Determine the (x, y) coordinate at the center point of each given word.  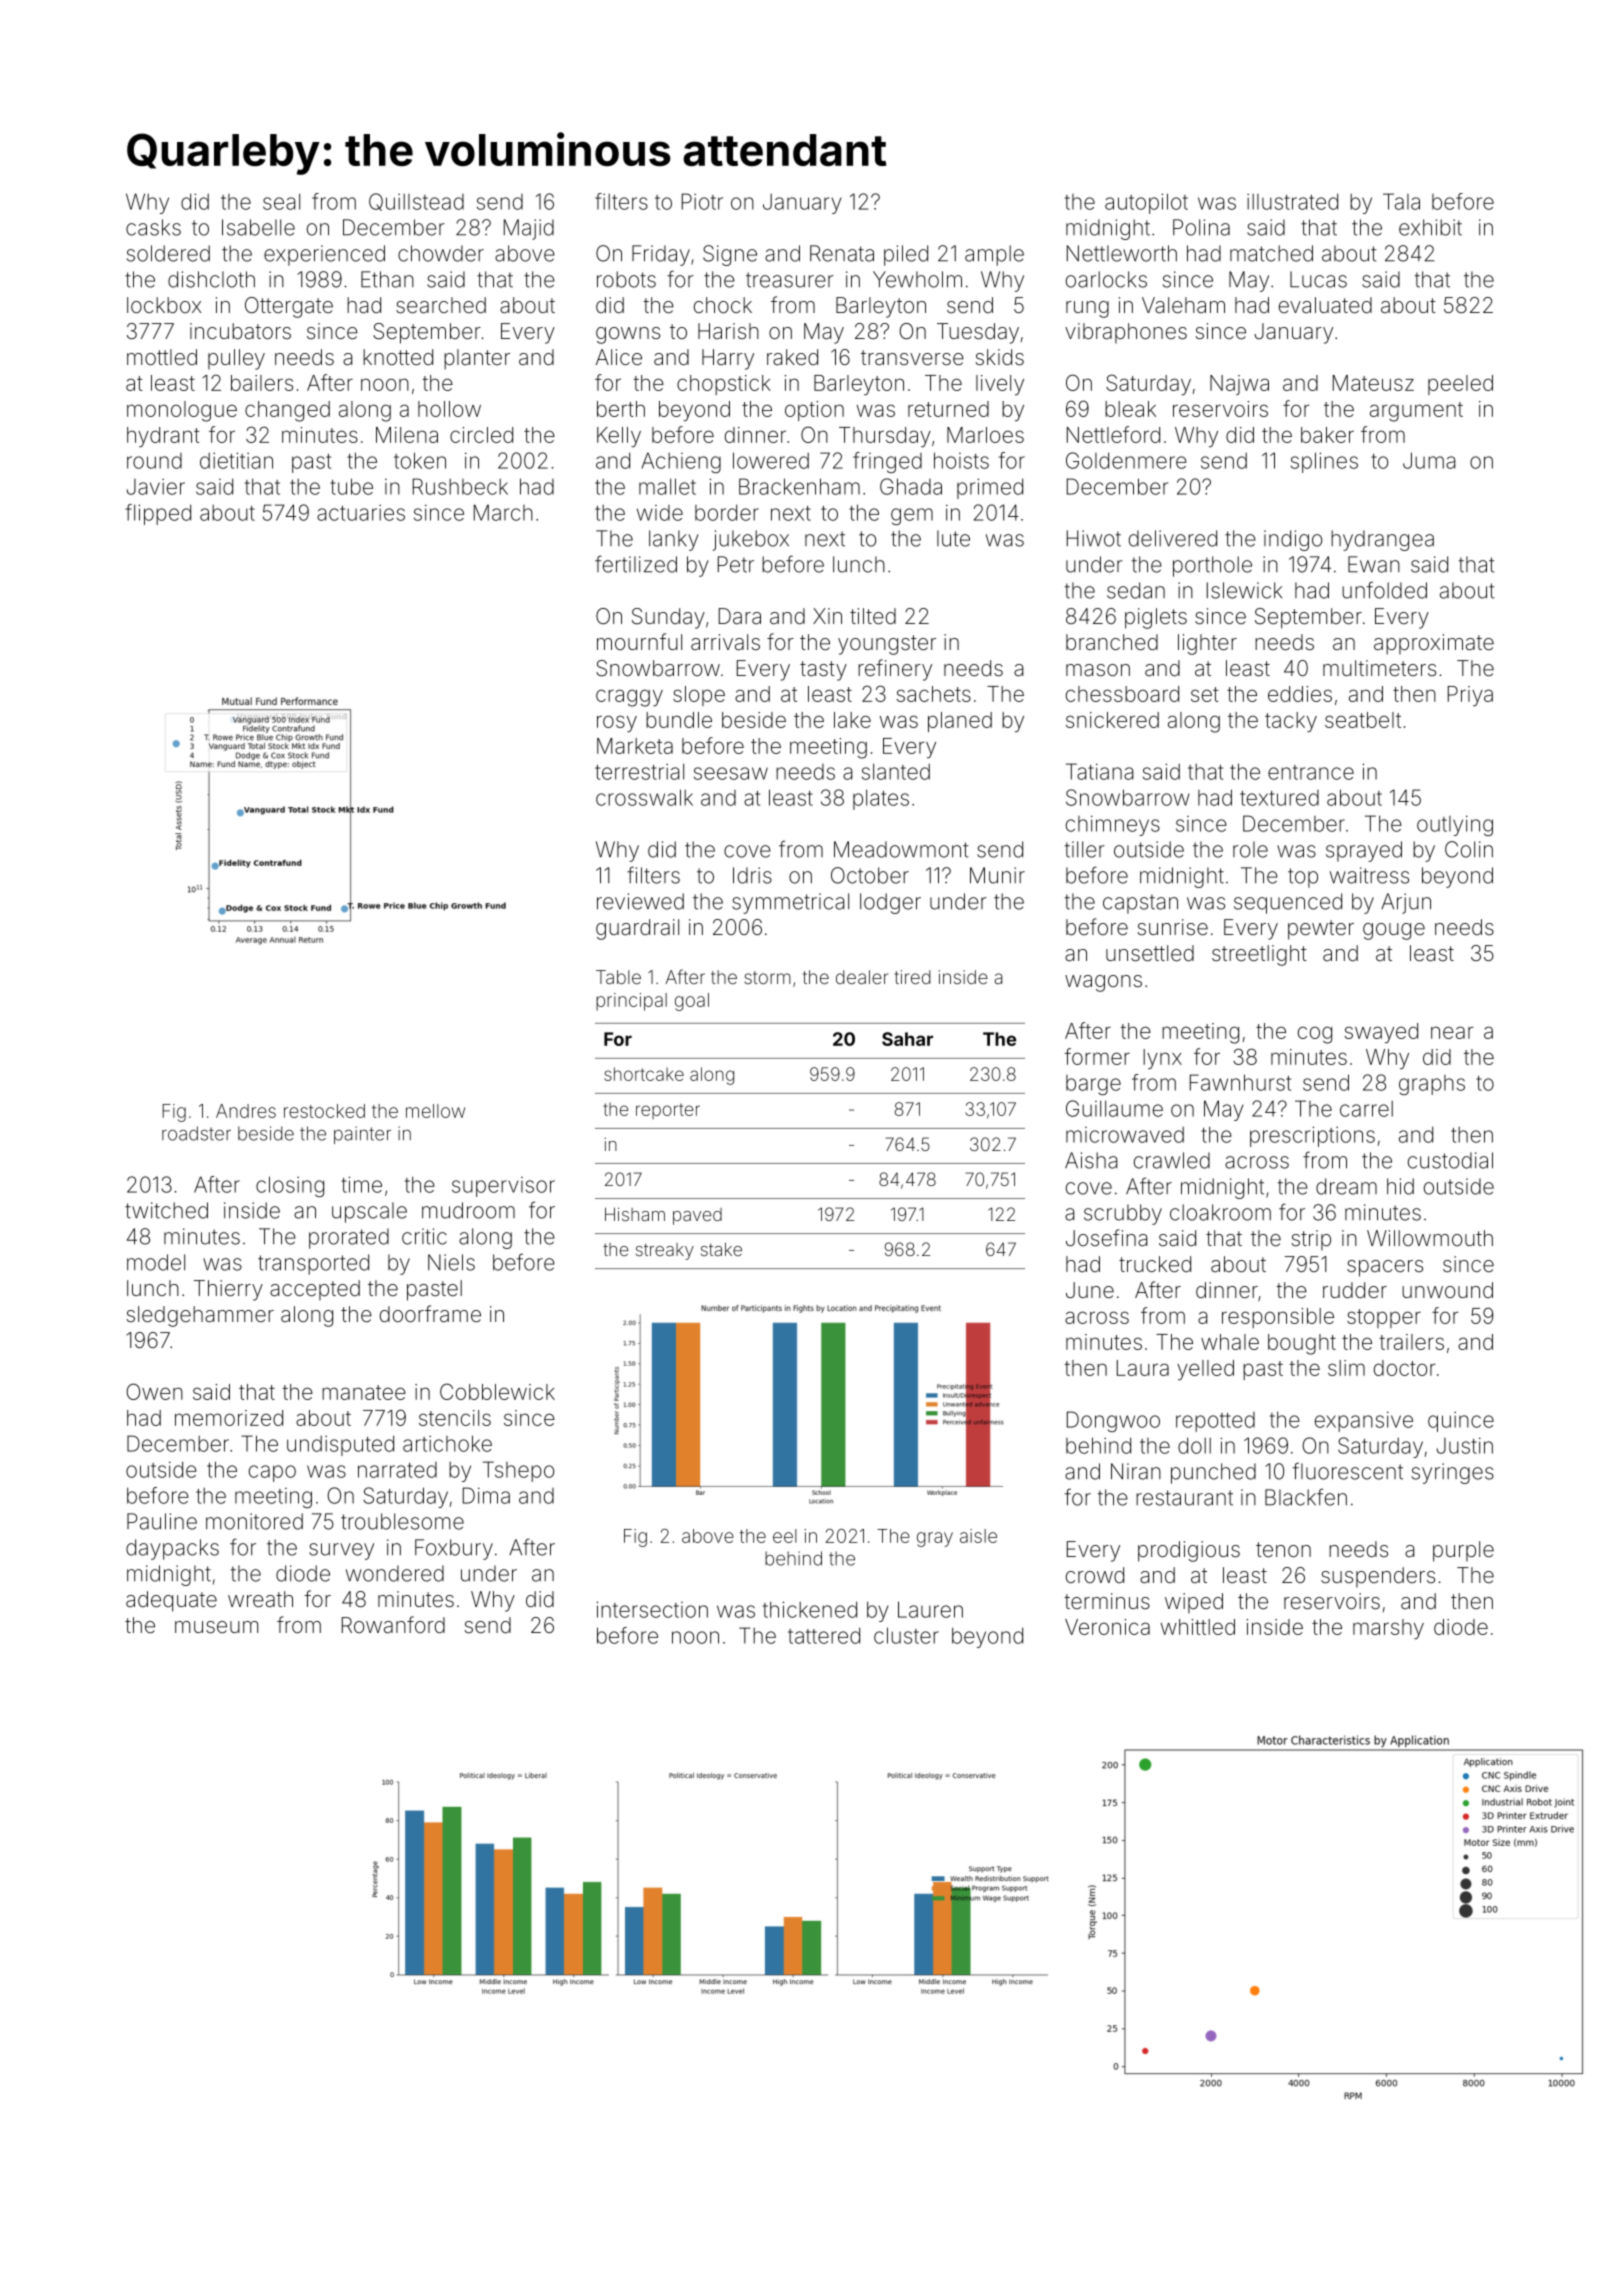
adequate (171, 1601)
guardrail (637, 929)
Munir (997, 875)
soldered (168, 253)
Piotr (702, 201)
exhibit (1430, 227)
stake (721, 1249)
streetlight (1259, 955)
